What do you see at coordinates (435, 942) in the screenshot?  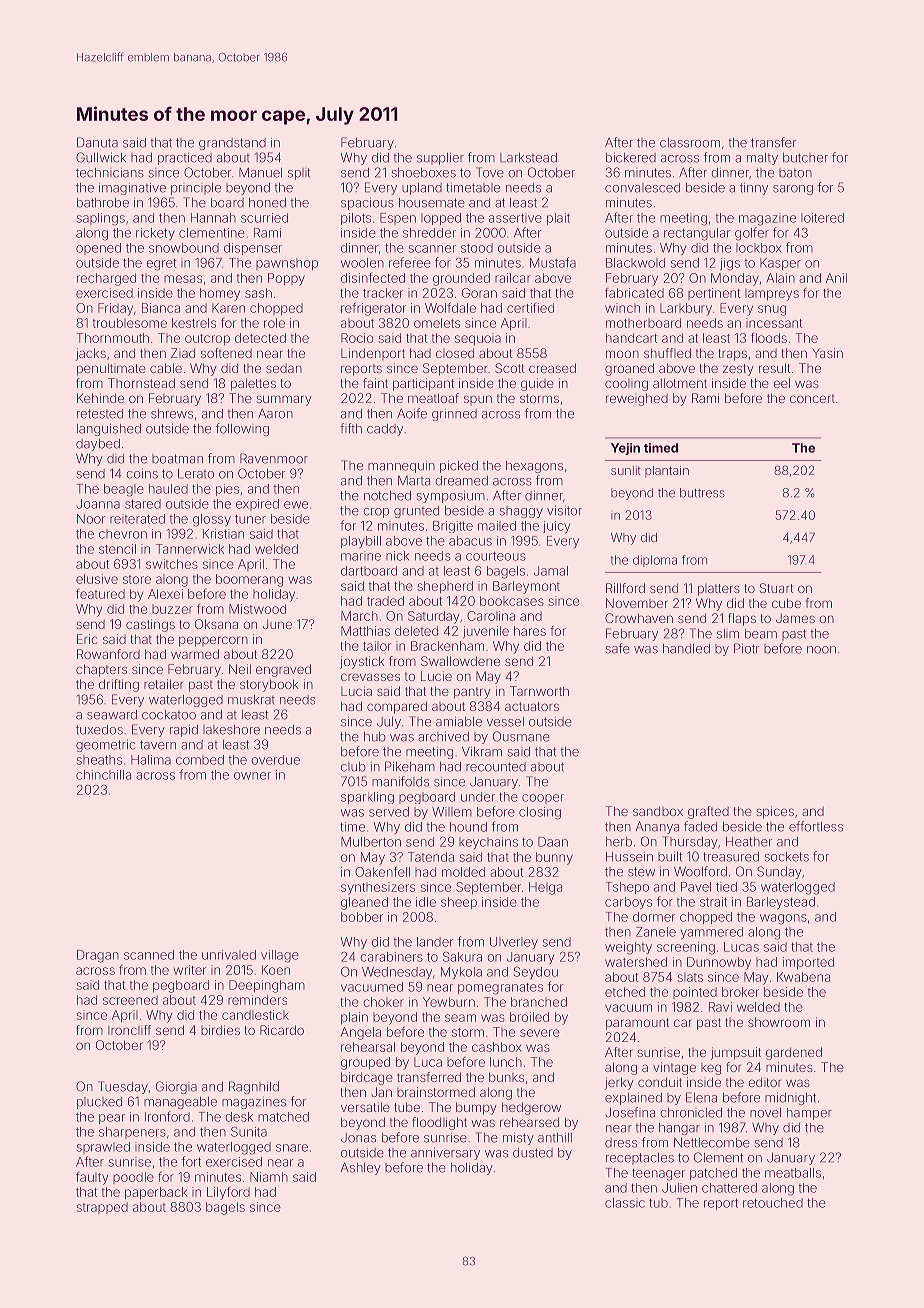 I see `lander` at bounding box center [435, 942].
